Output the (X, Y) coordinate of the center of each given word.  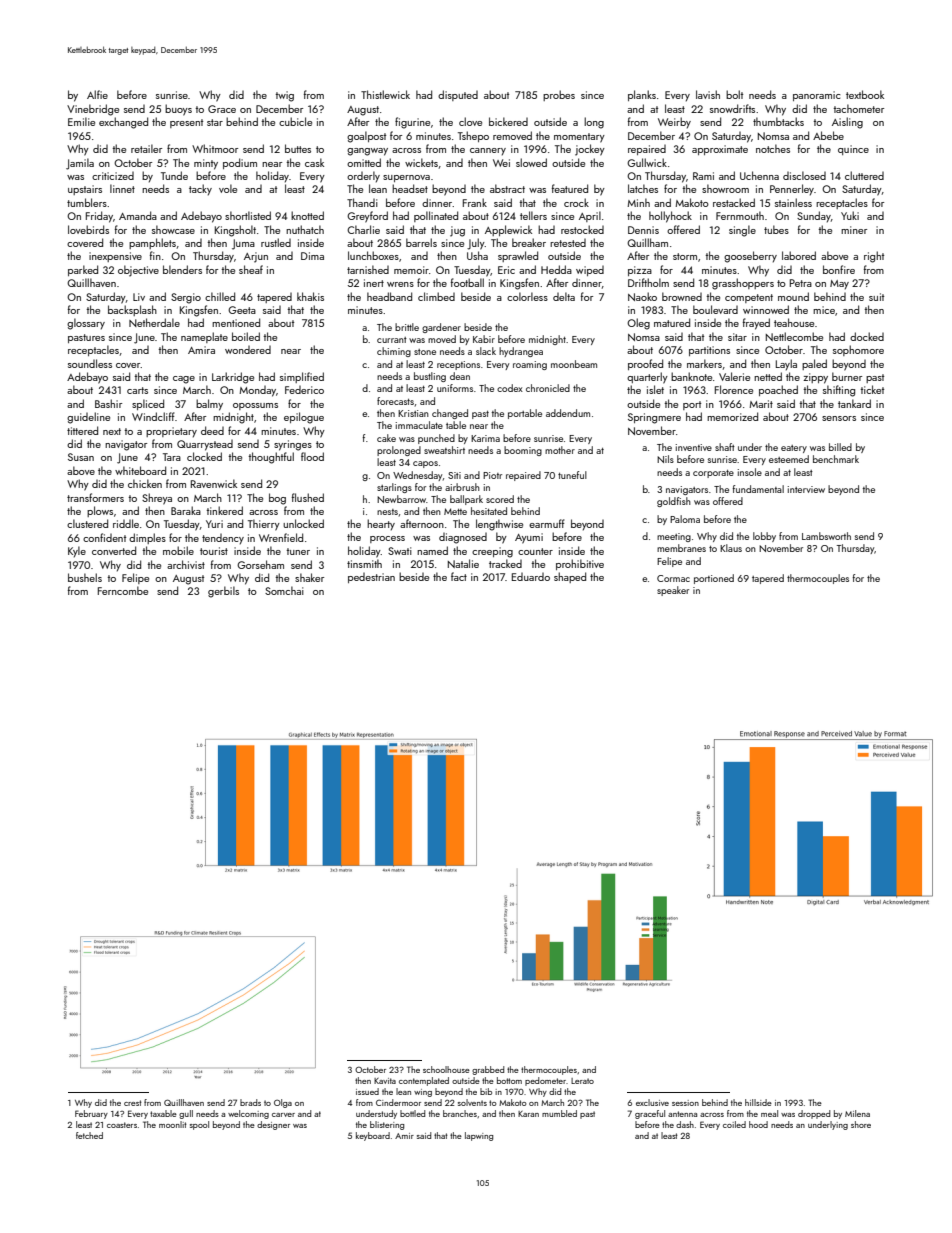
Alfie (97, 94)
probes (559, 95)
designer (273, 1125)
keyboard (373, 1136)
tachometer (858, 108)
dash (685, 1124)
